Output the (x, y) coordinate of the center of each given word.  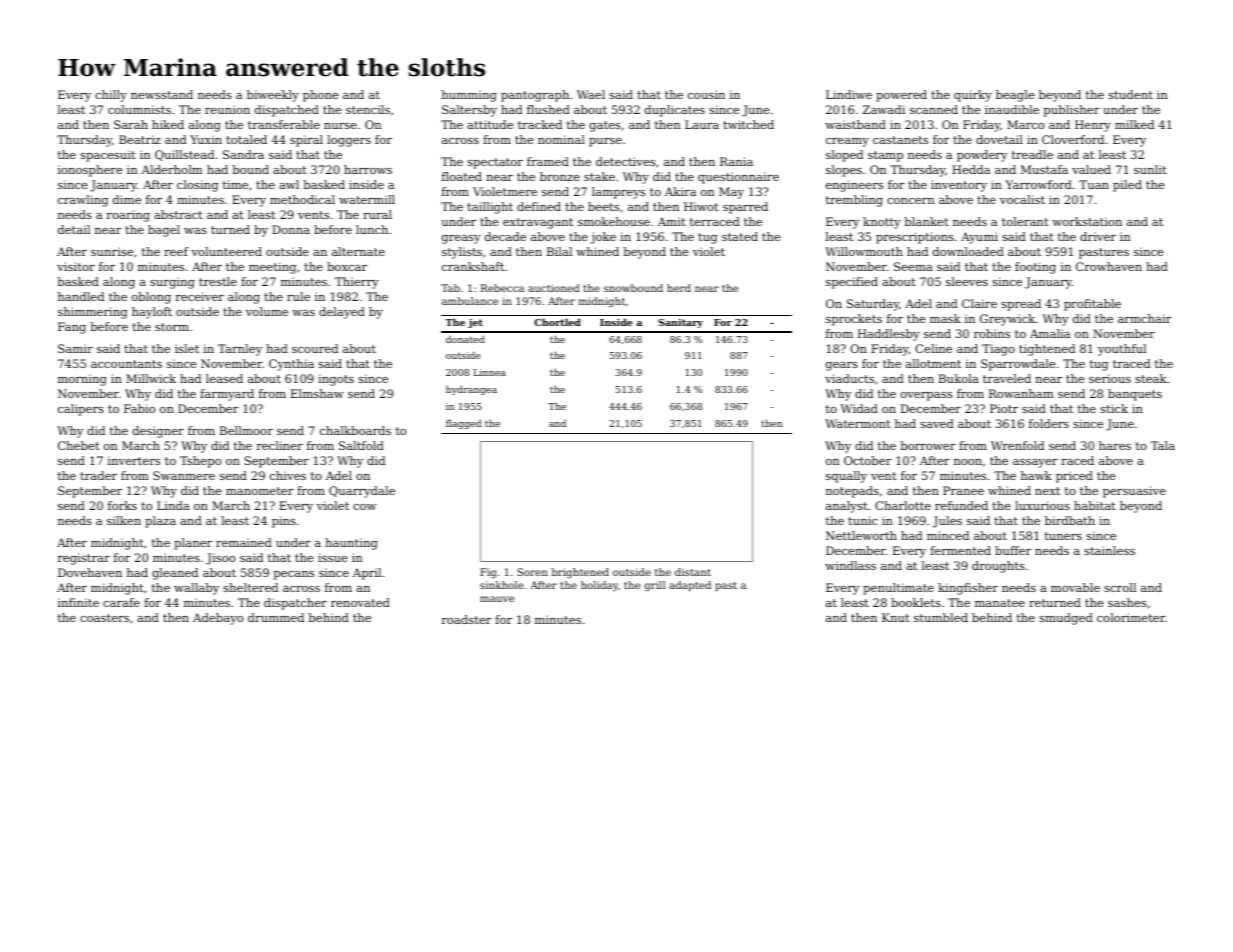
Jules (947, 522)
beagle (1015, 96)
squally (846, 477)
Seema (913, 266)
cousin (706, 94)
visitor (76, 266)
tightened (1047, 350)
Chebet (79, 445)
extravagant (538, 223)
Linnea (490, 372)
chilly (111, 96)
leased (224, 378)
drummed (276, 617)
